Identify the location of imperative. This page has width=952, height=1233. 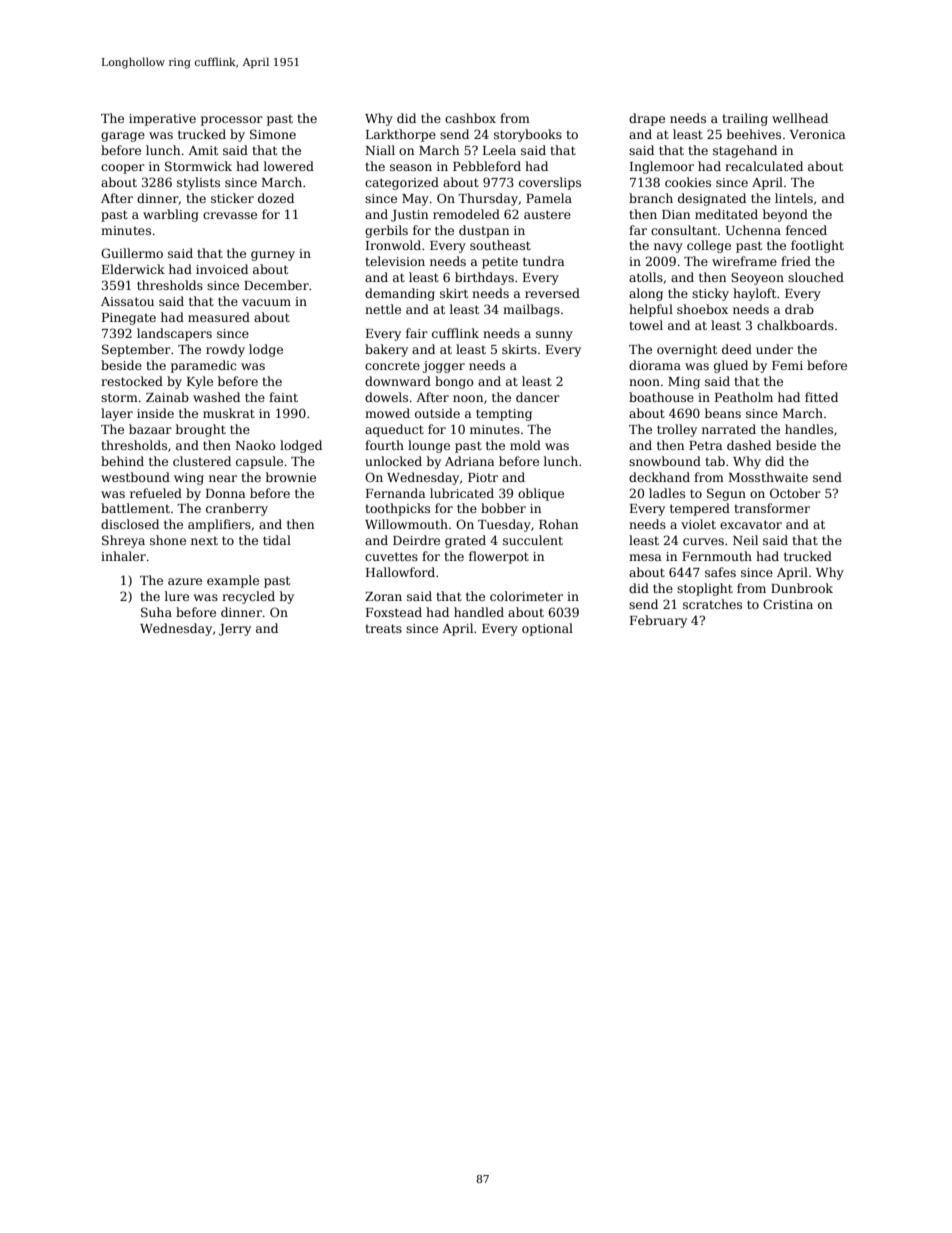
(162, 120).
